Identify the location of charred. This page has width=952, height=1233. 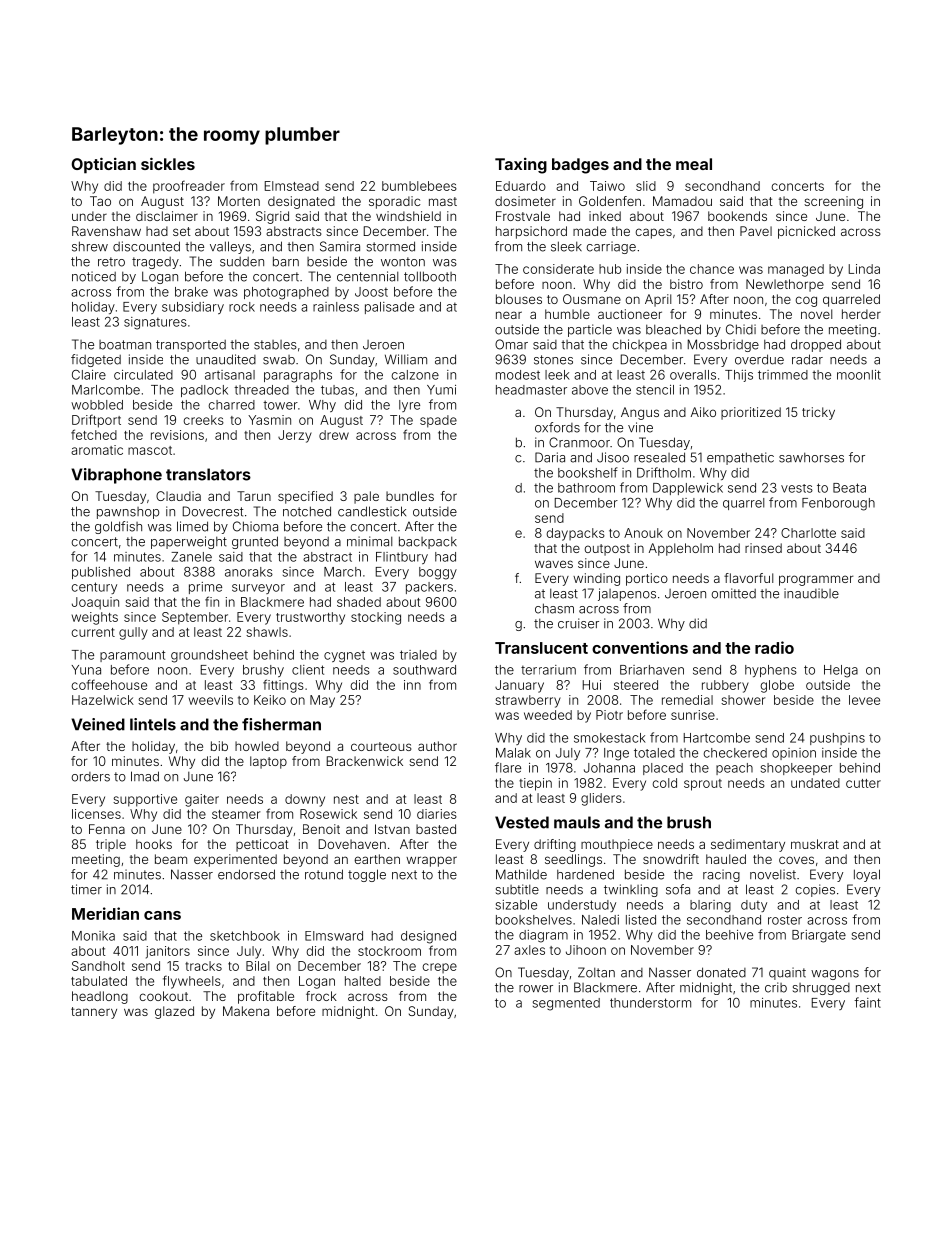
(232, 405).
